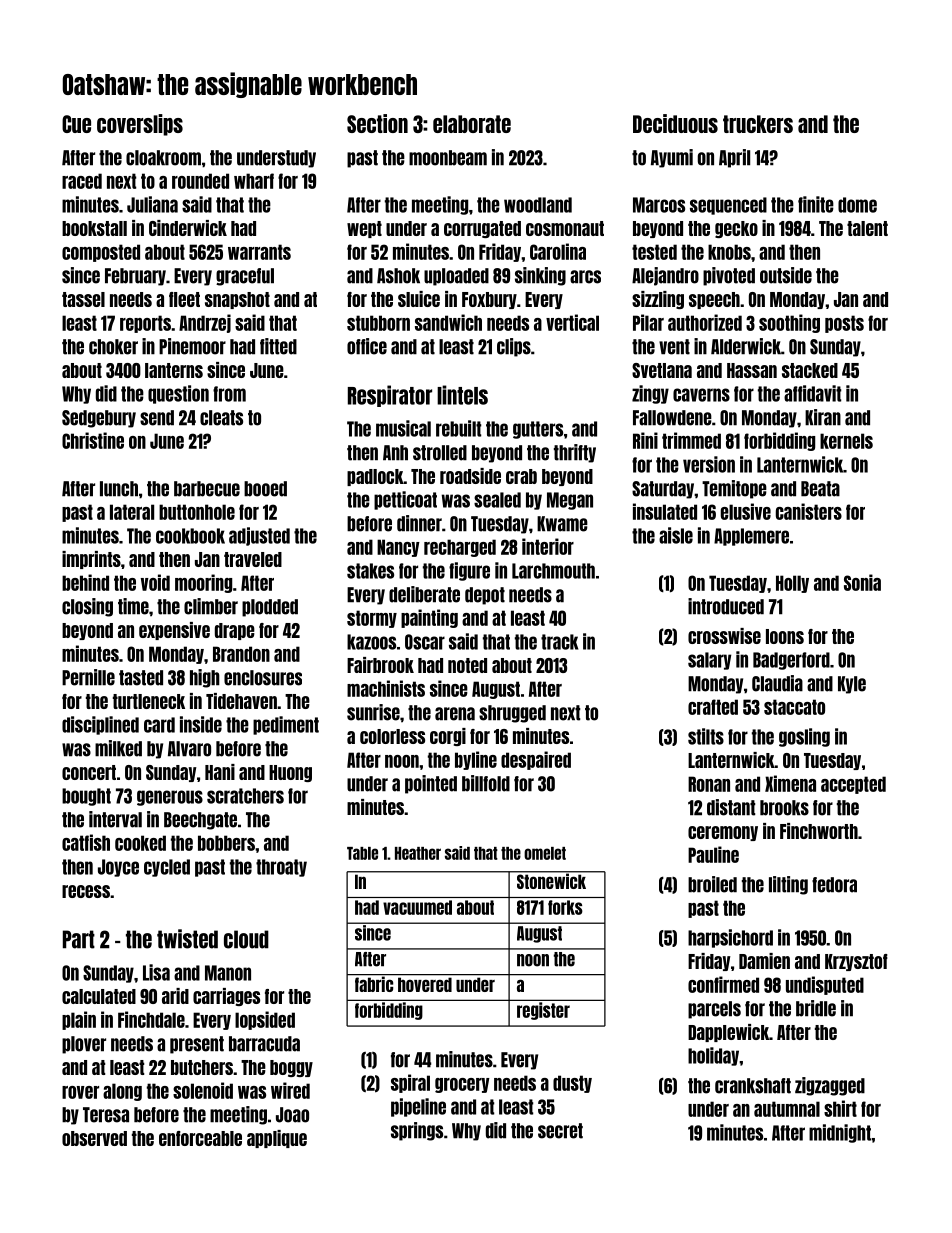 The image size is (952, 1233). What do you see at coordinates (221, 418) in the document?
I see `cleats` at bounding box center [221, 418].
